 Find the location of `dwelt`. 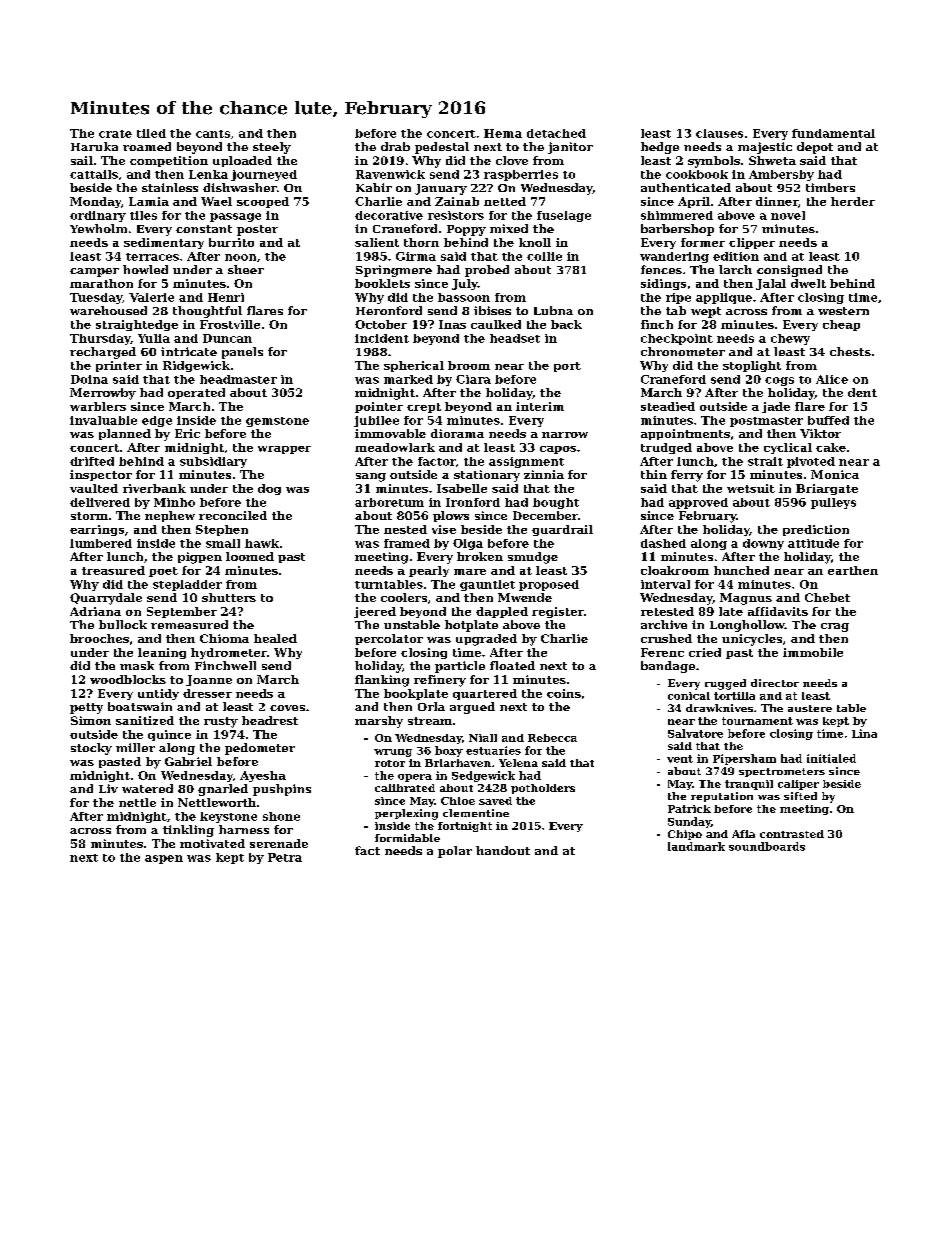

dwelt is located at coordinates (808, 283).
